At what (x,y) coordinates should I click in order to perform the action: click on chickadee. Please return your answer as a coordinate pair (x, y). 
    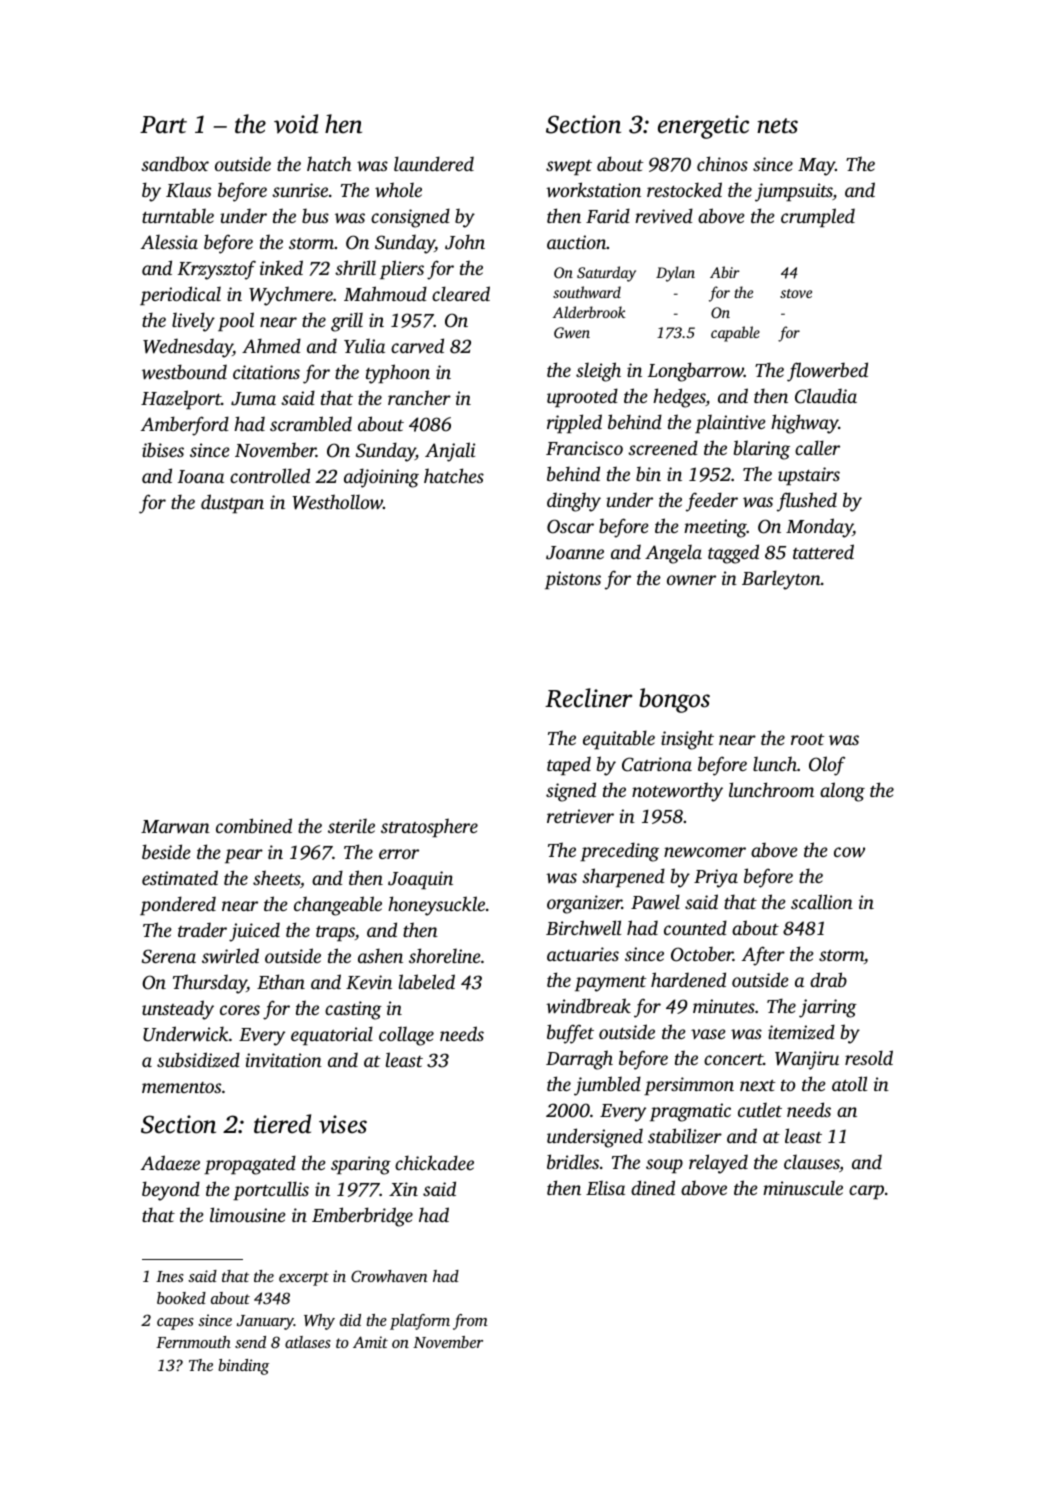
    Looking at the image, I should click on (434, 1162).
